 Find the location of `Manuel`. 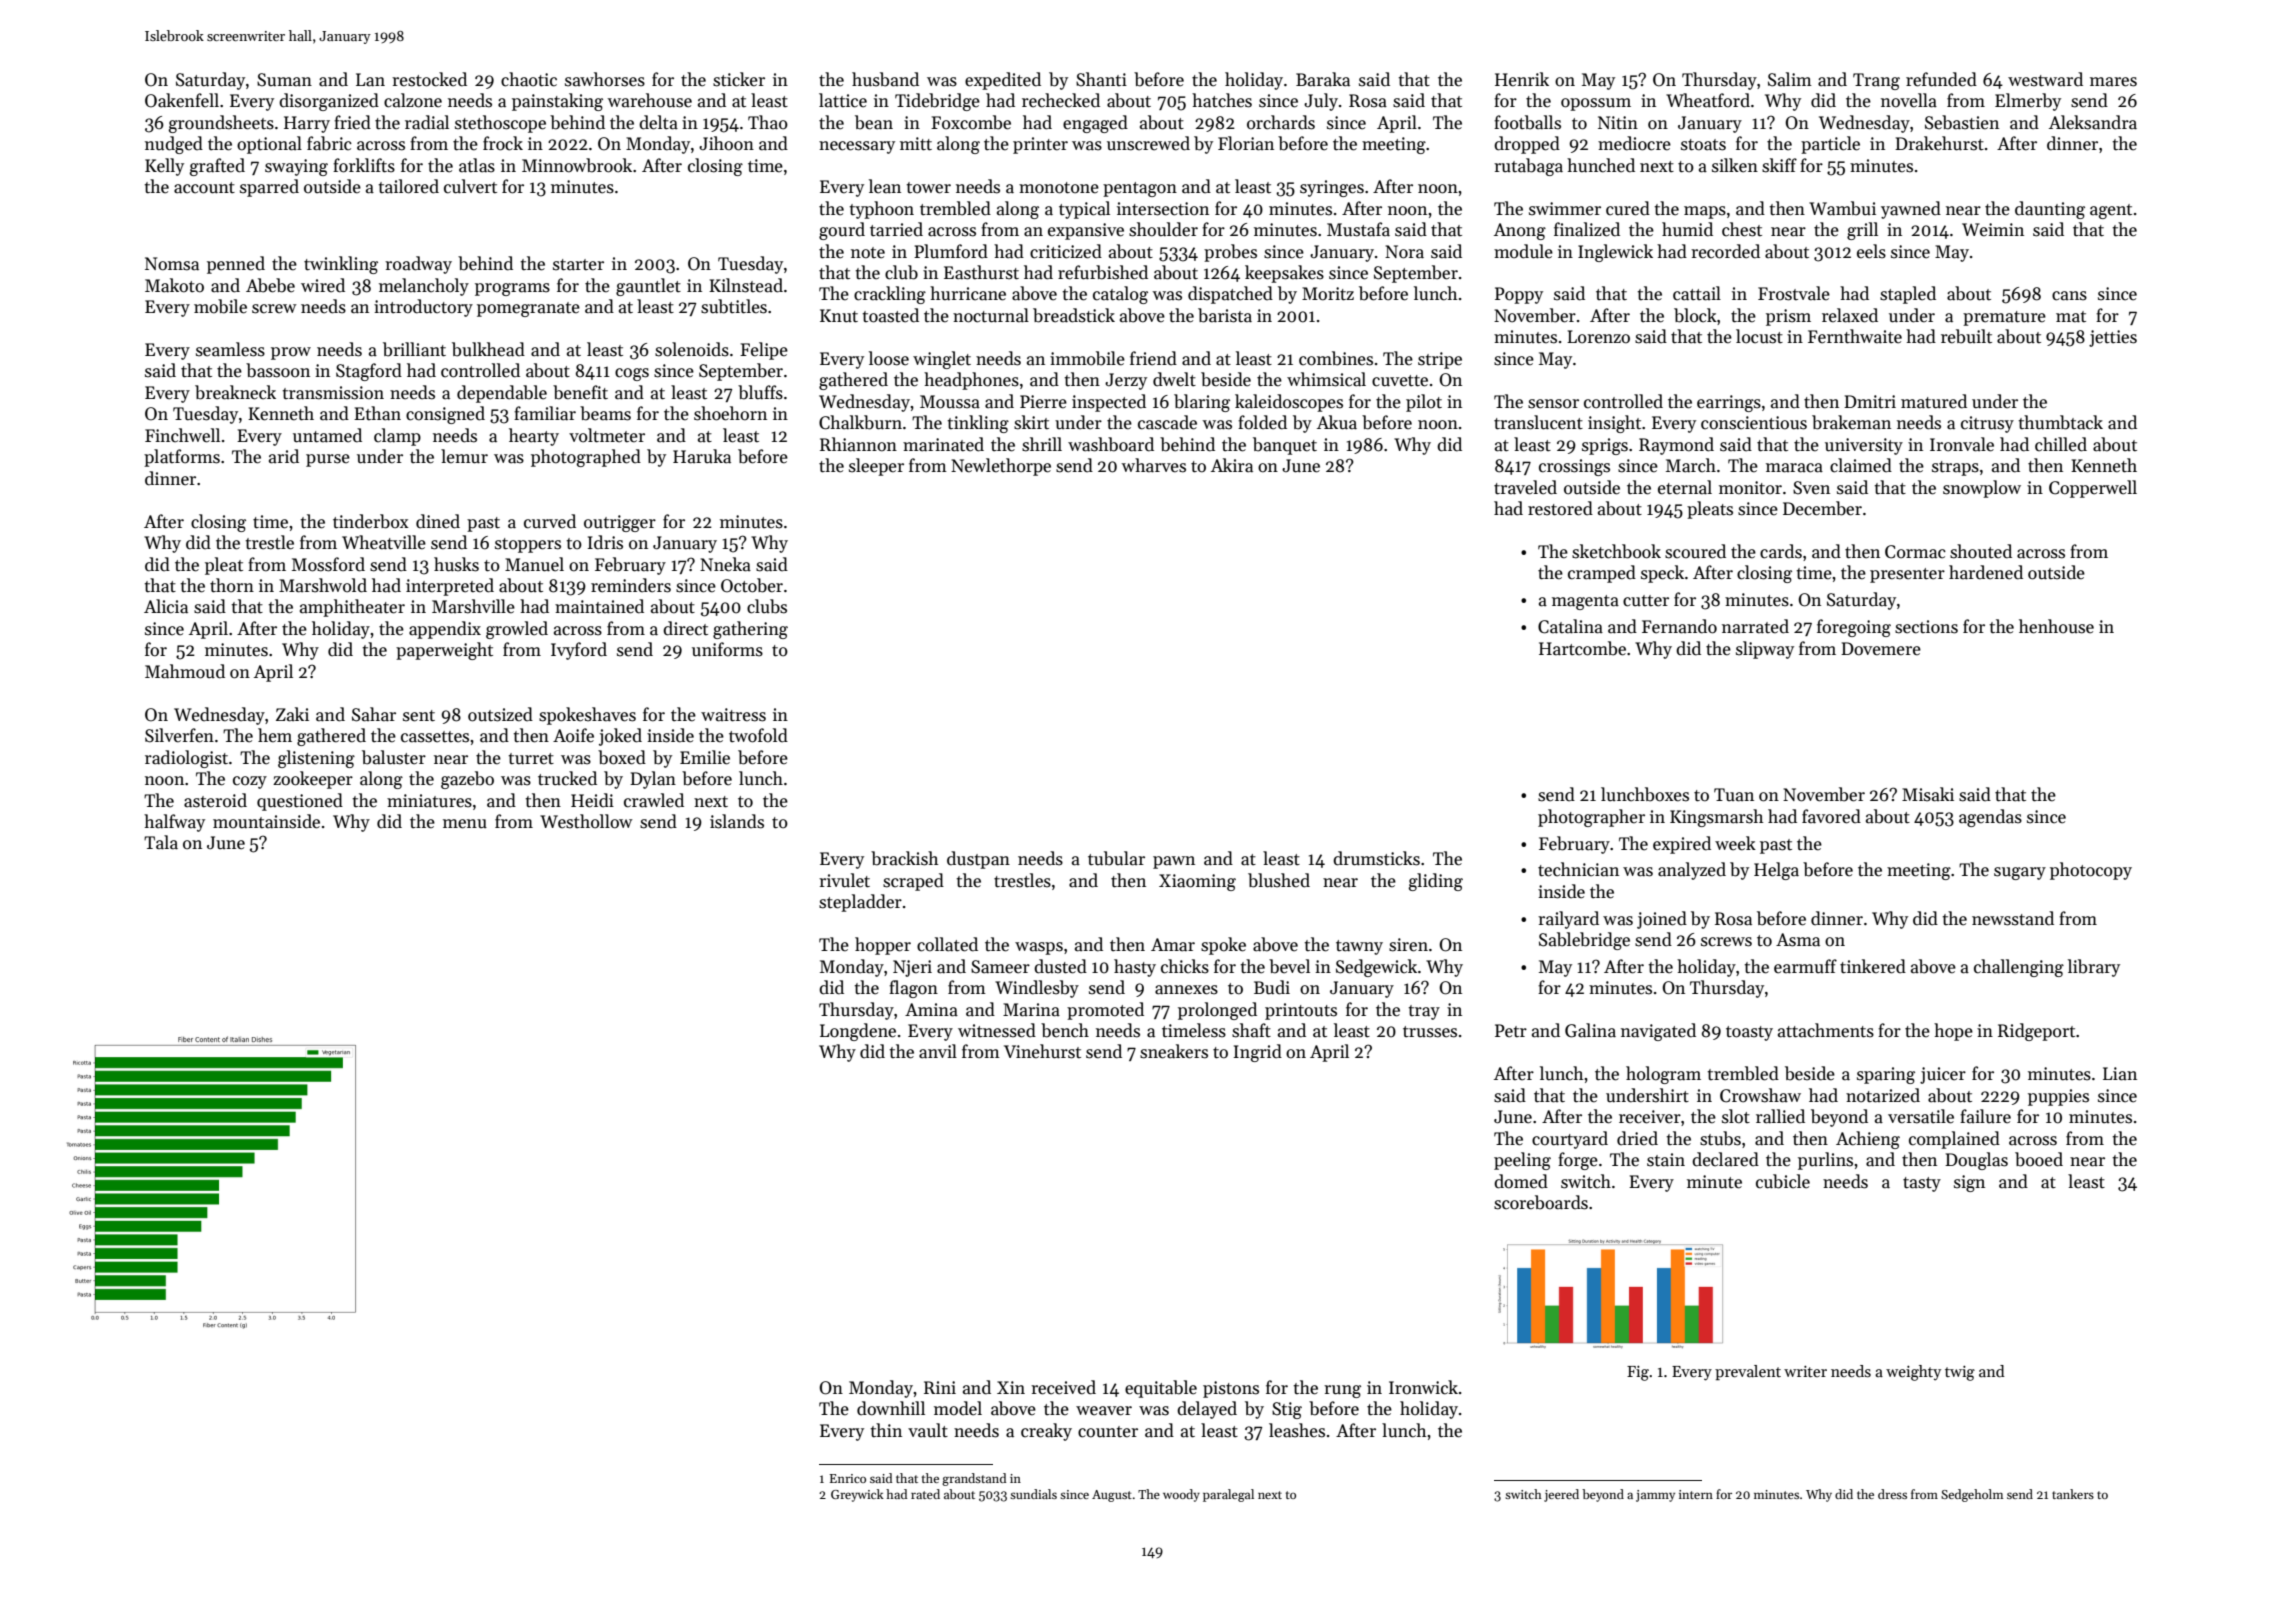

Manuel is located at coordinates (534, 564).
